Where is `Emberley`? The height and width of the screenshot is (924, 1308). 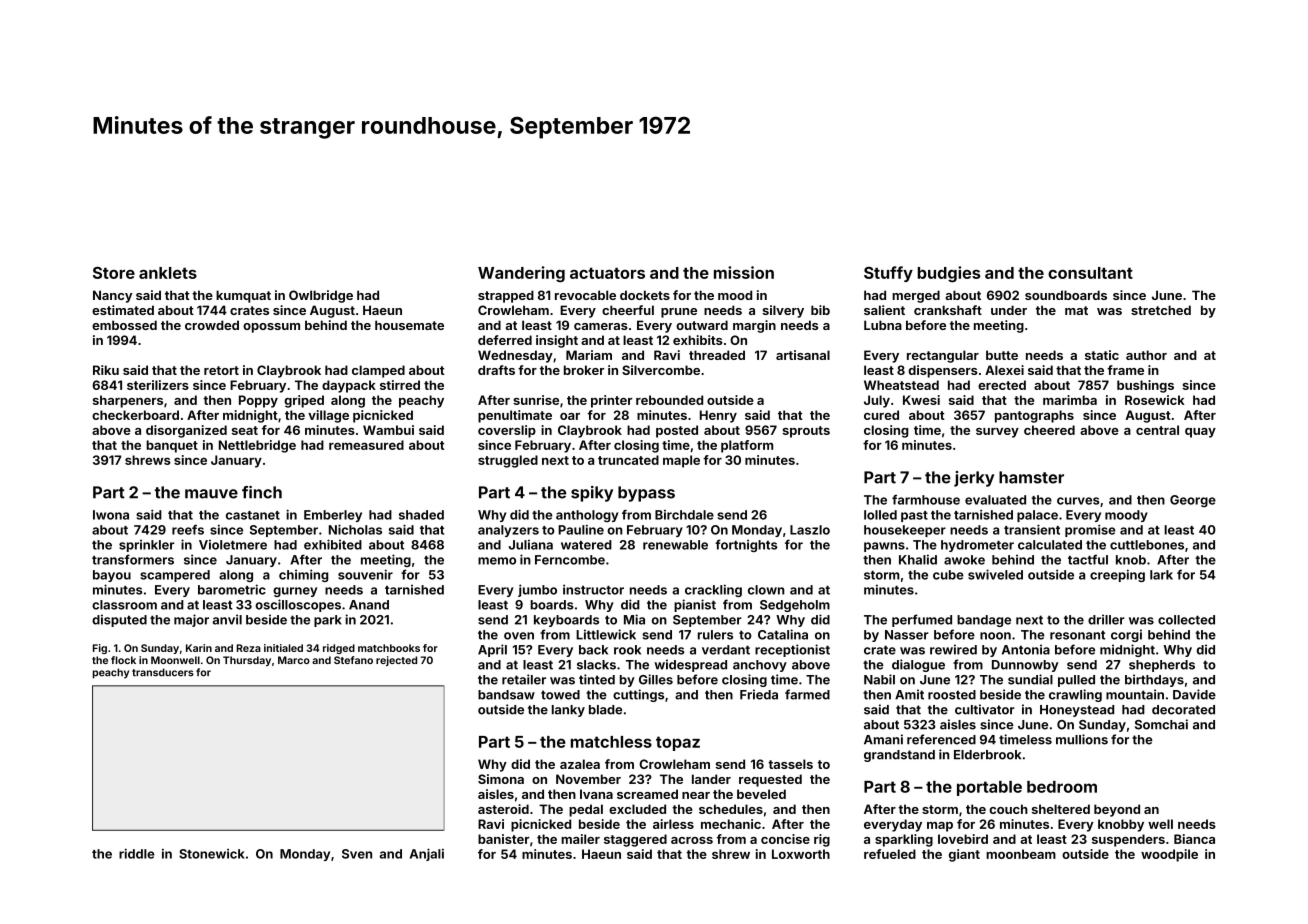 Emberley is located at coordinates (333, 516).
